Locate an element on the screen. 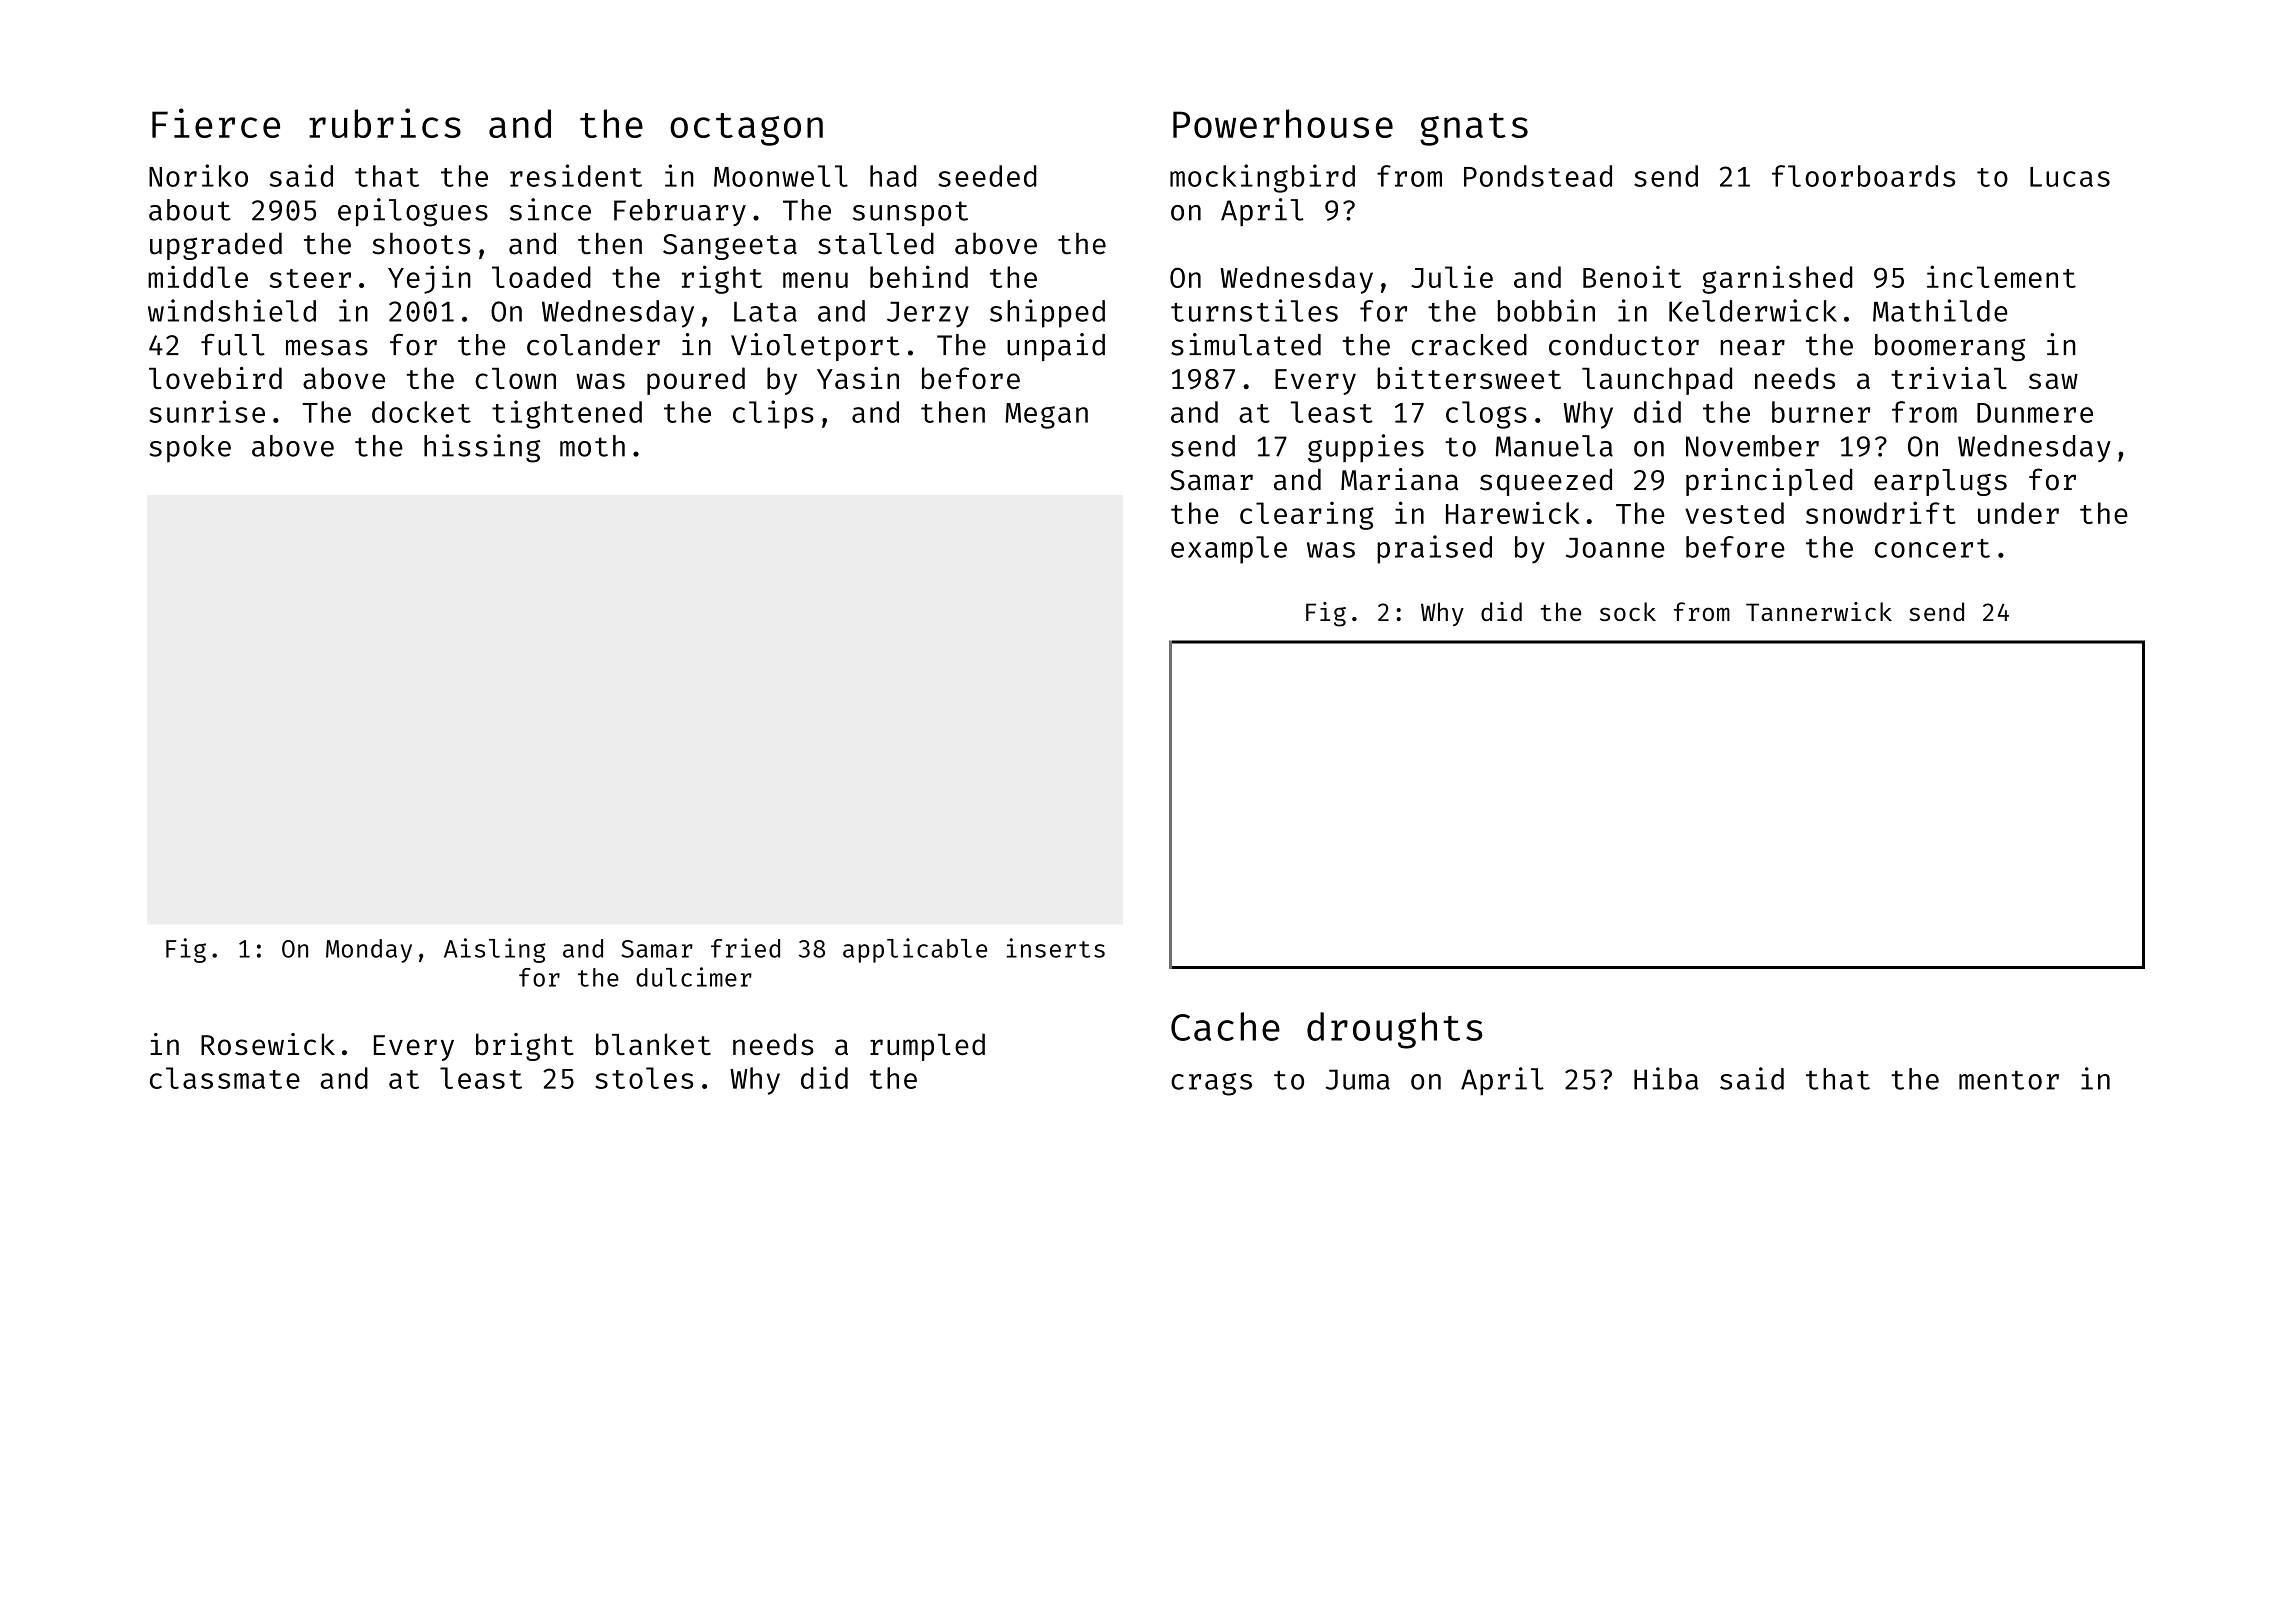  spoke is located at coordinates (190, 448).
